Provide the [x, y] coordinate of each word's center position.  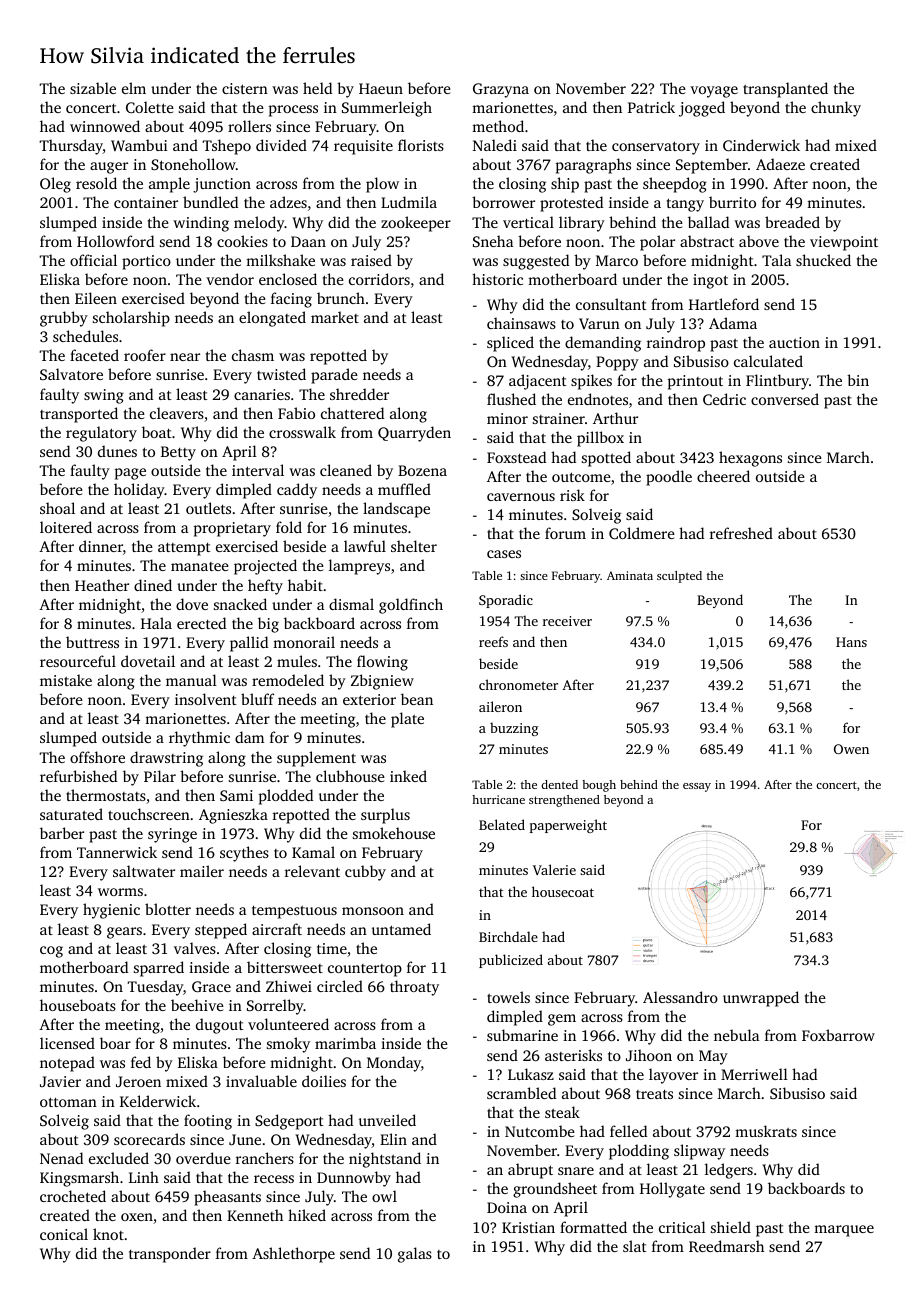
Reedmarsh [726, 1246]
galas [415, 1255]
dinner [101, 546]
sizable [93, 88]
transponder [170, 1255]
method [498, 126]
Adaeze [780, 164]
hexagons [750, 459]
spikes [591, 382]
